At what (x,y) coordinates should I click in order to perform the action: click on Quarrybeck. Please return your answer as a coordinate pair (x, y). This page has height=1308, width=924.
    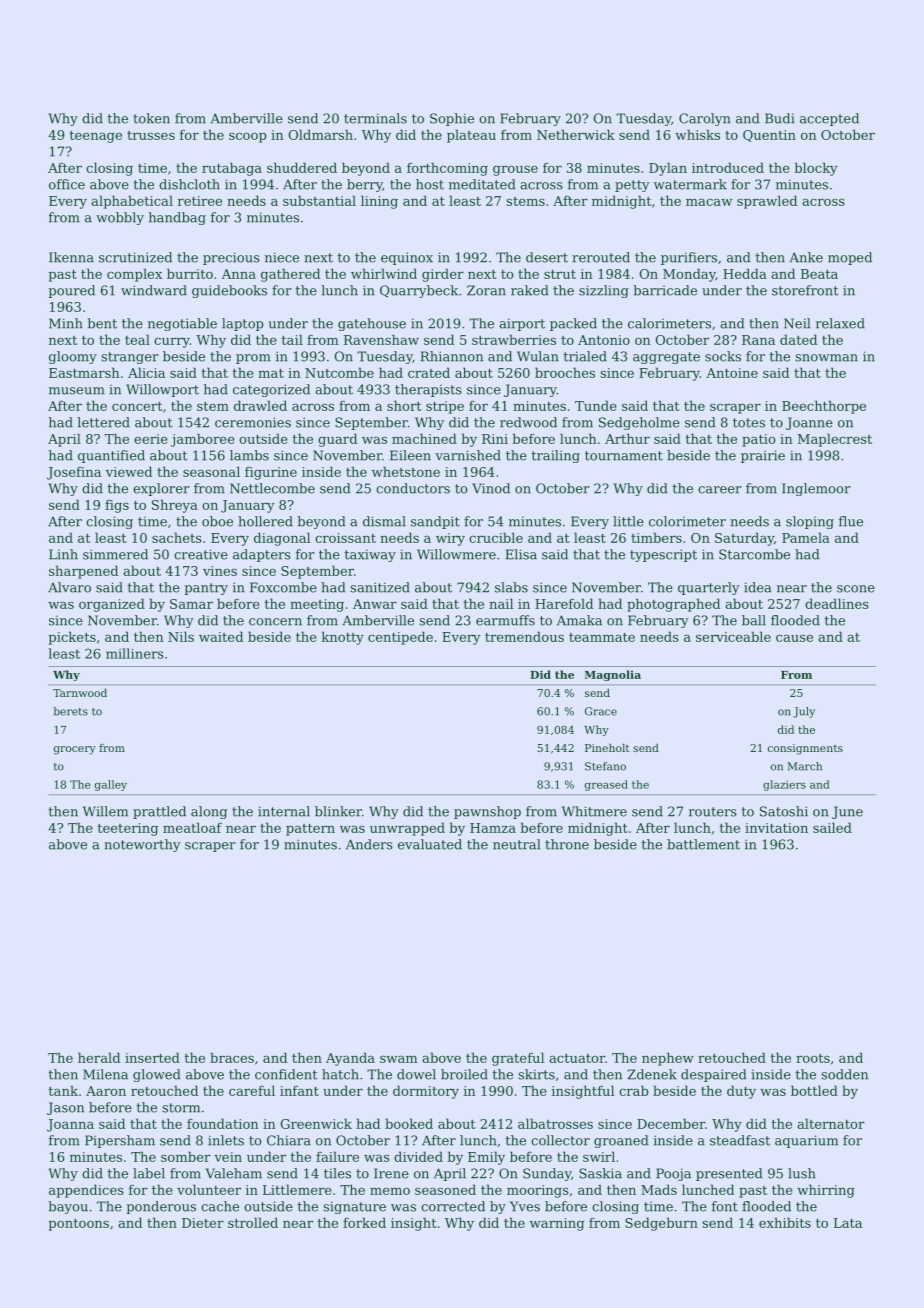
    Looking at the image, I should click on (419, 291).
